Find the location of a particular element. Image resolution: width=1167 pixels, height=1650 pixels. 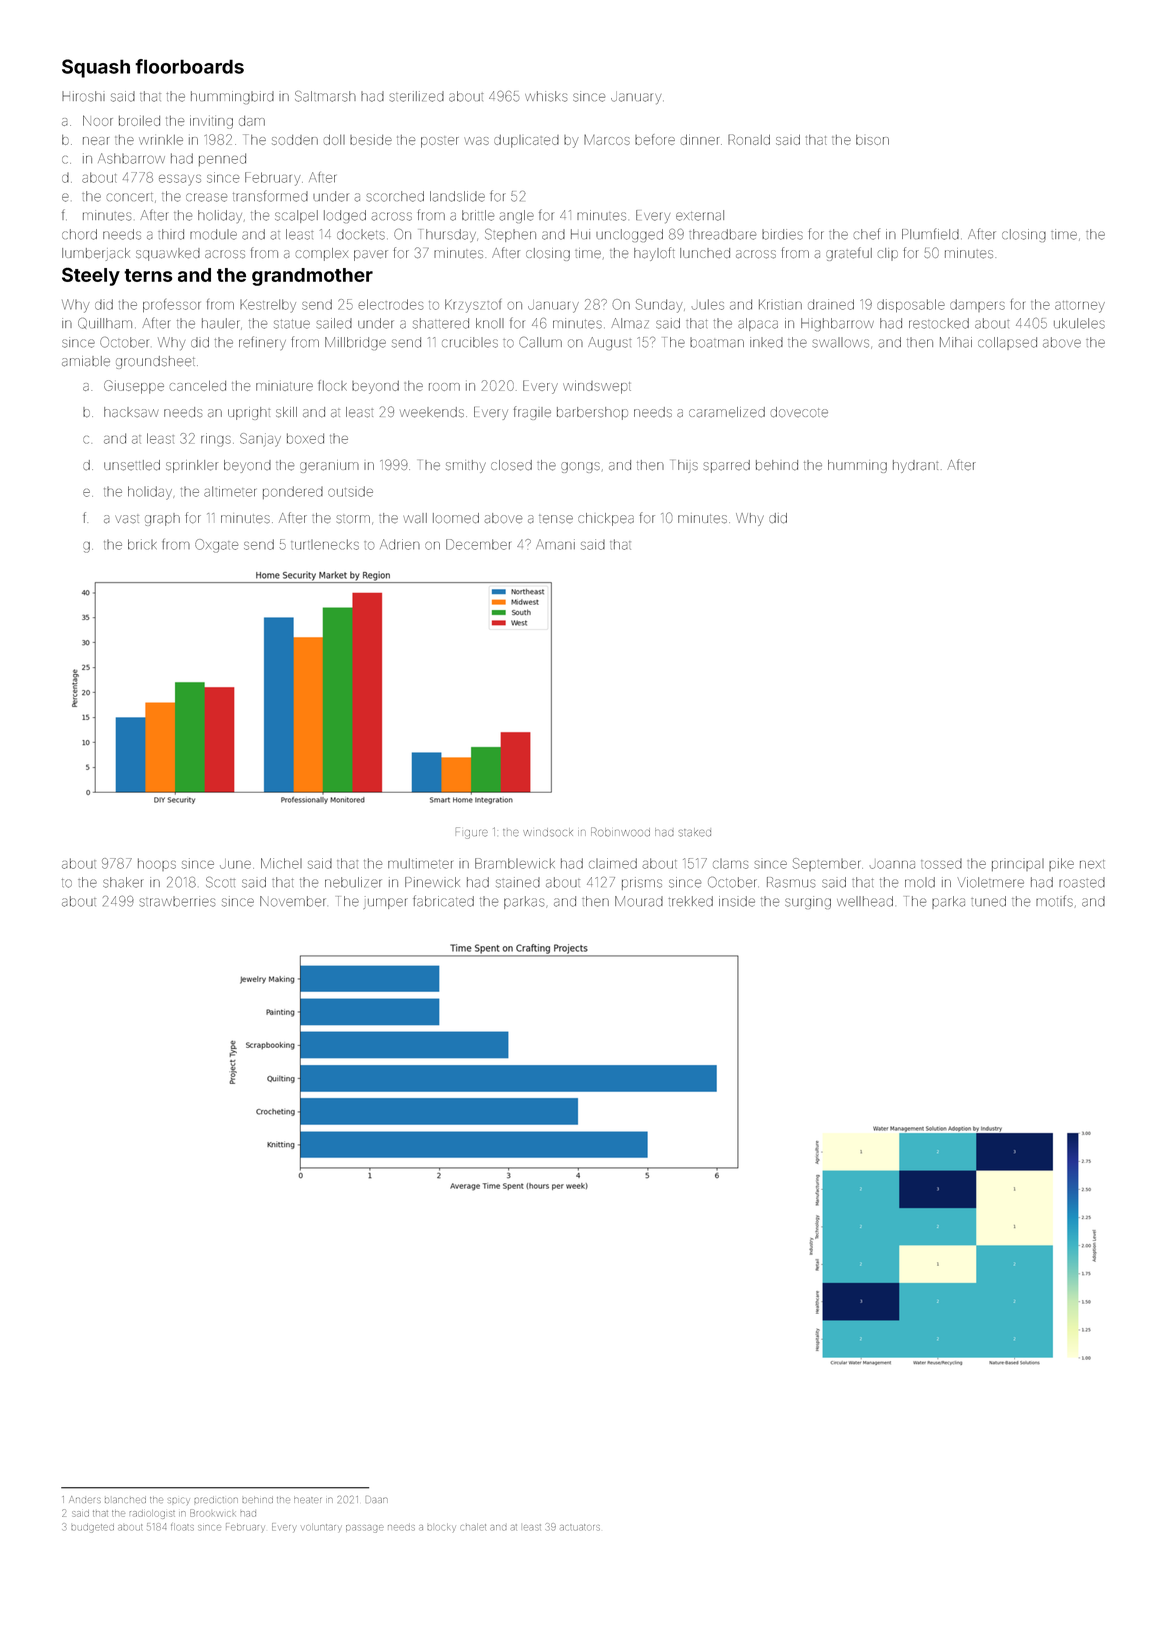

bison is located at coordinates (872, 140).
